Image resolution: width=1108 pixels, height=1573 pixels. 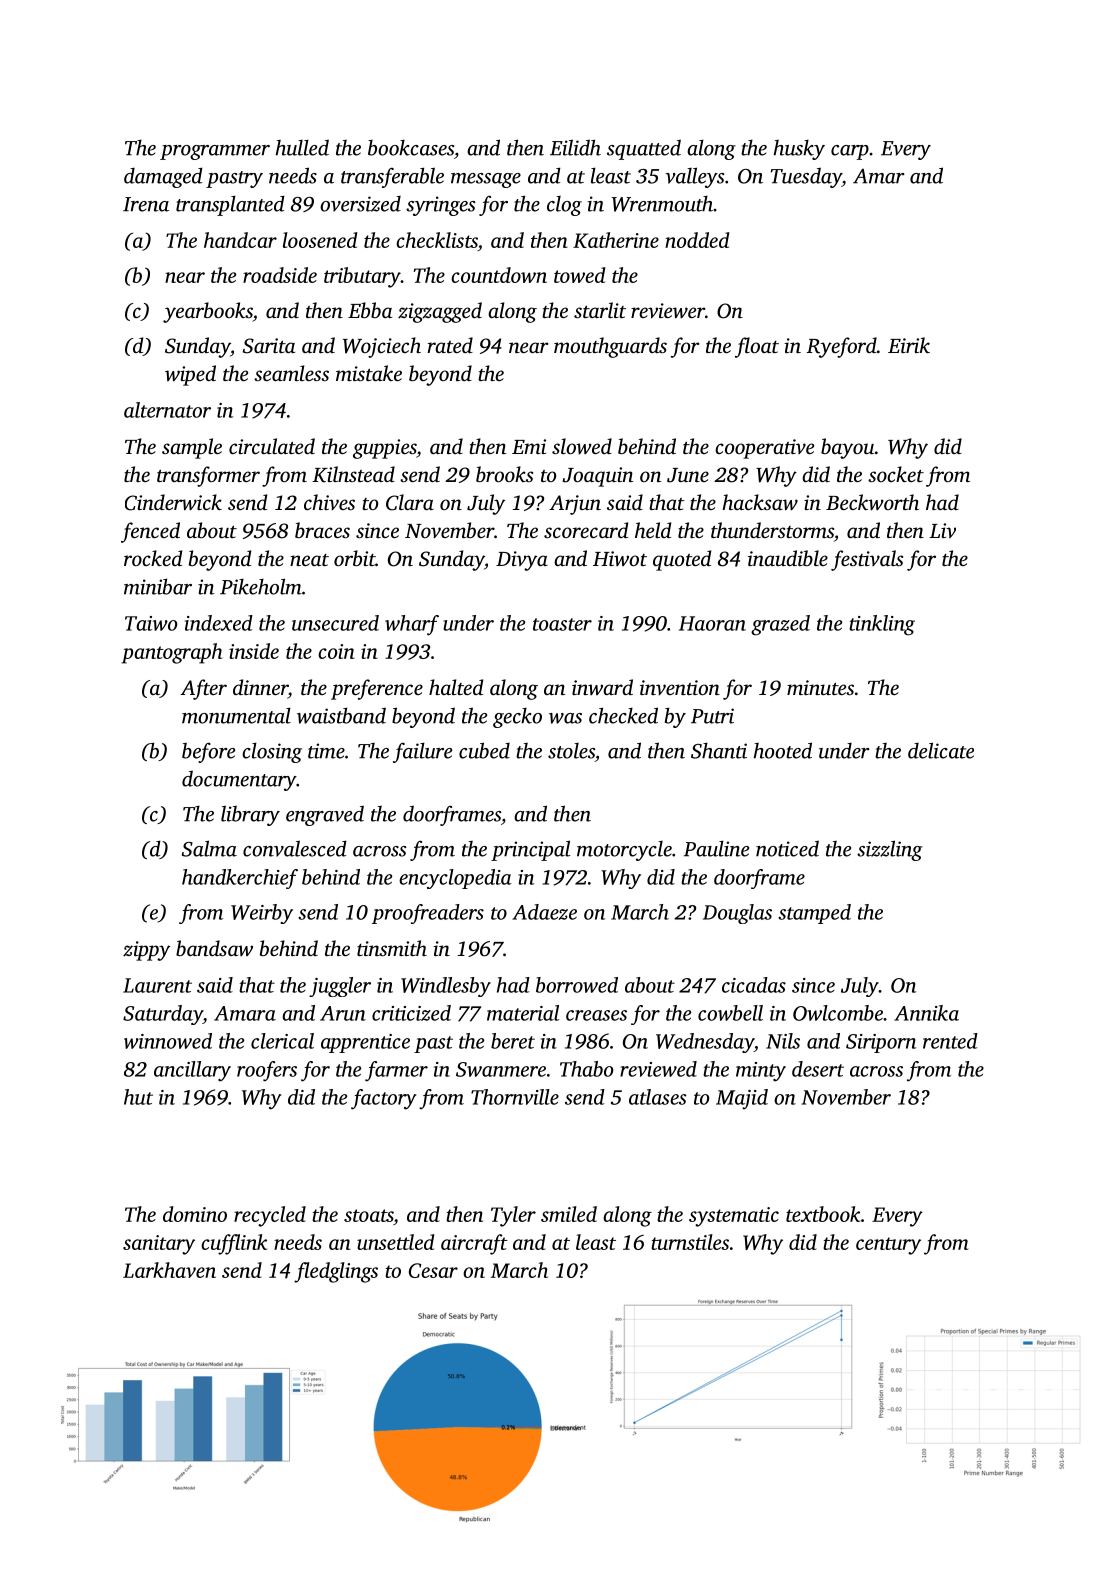 I want to click on sizzling, so click(x=890, y=850).
